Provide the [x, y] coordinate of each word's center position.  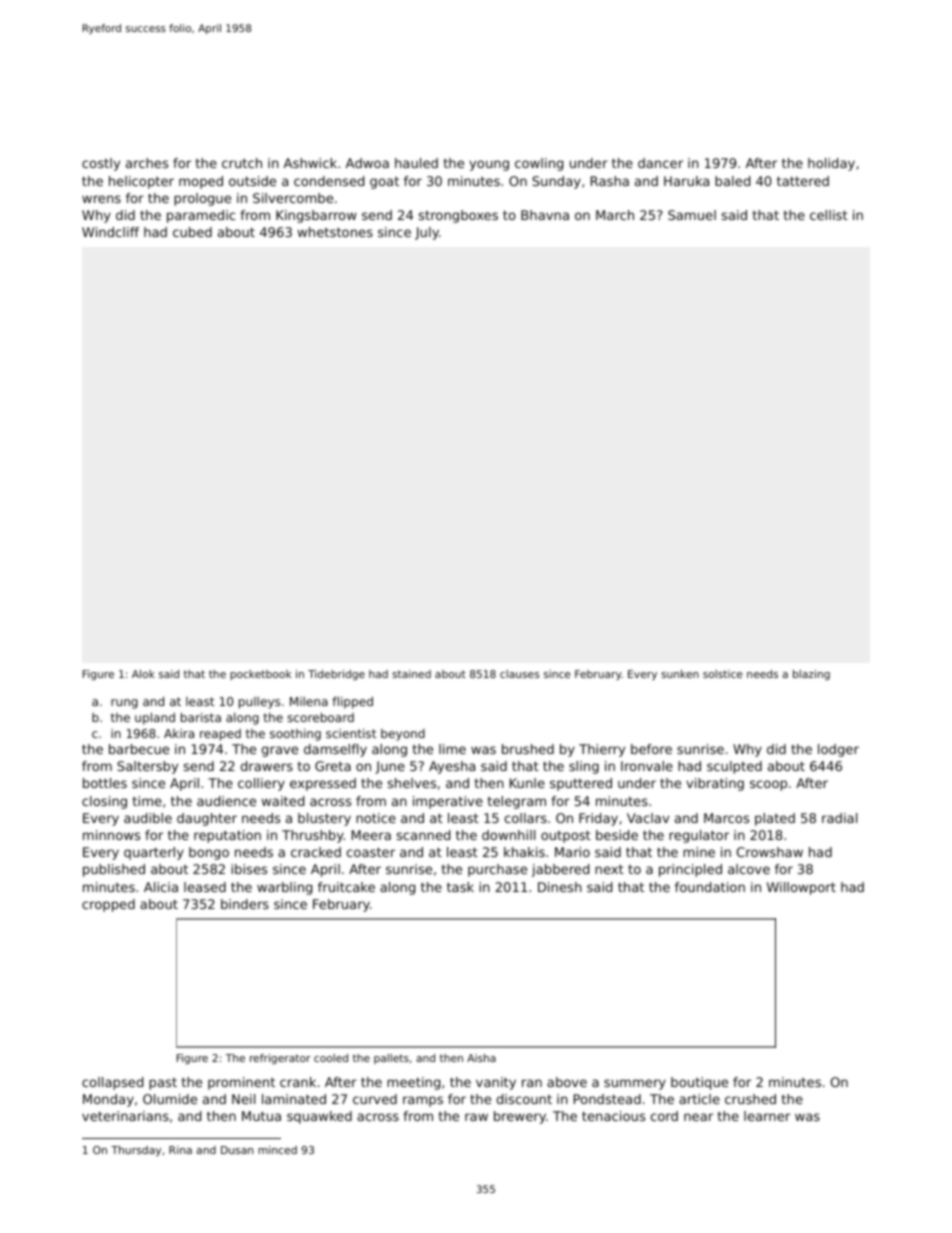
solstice [722, 674]
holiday [831, 164]
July [427, 233]
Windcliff [110, 232]
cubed [192, 232]
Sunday [556, 182]
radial [839, 818]
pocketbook [260, 675]
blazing [811, 675]
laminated [294, 1099]
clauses [519, 674]
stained [411, 674]
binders [245, 904]
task [460, 887]
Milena [309, 701]
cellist [829, 215]
